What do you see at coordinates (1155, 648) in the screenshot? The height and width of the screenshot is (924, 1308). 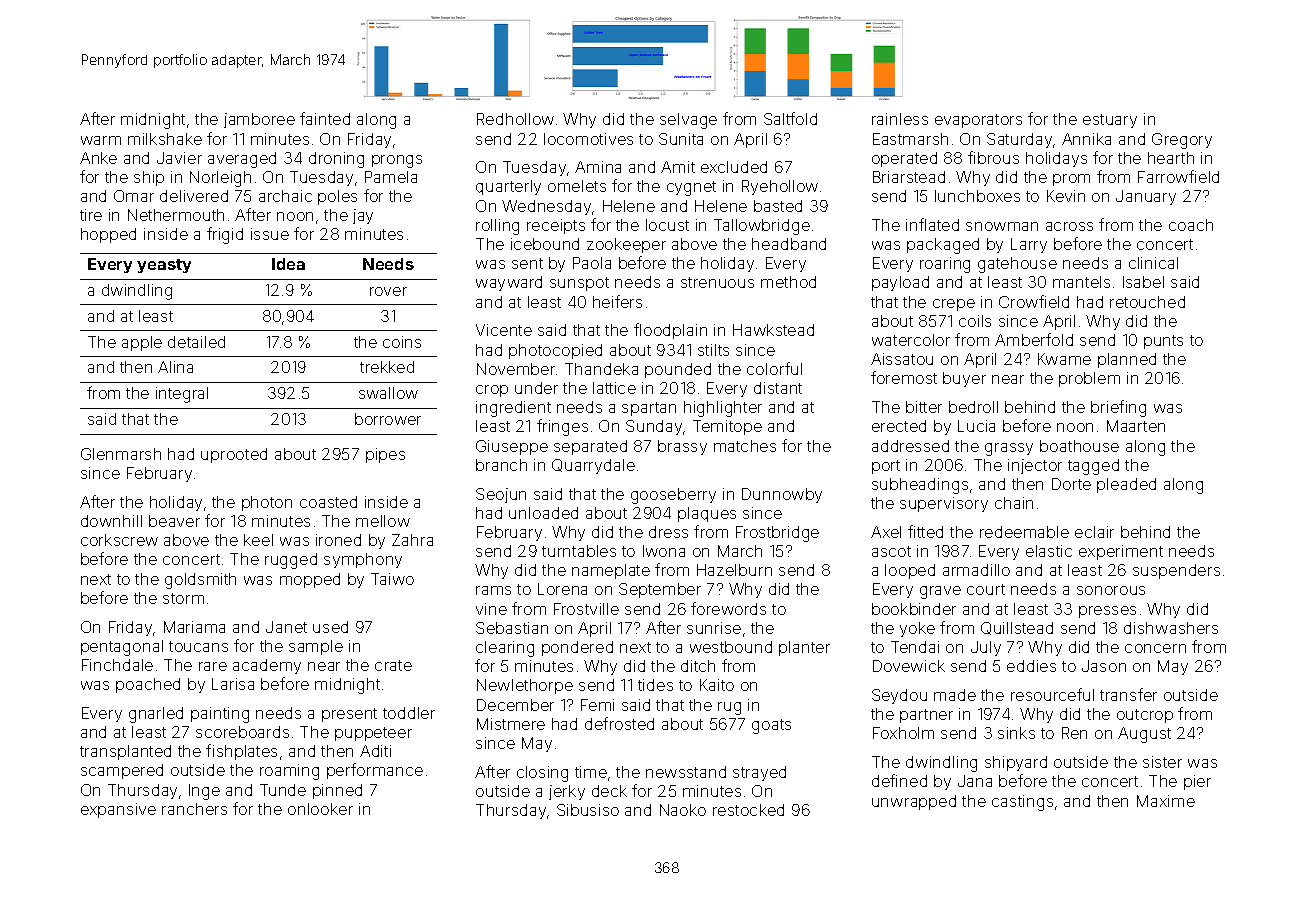 I see `concern` at bounding box center [1155, 648].
